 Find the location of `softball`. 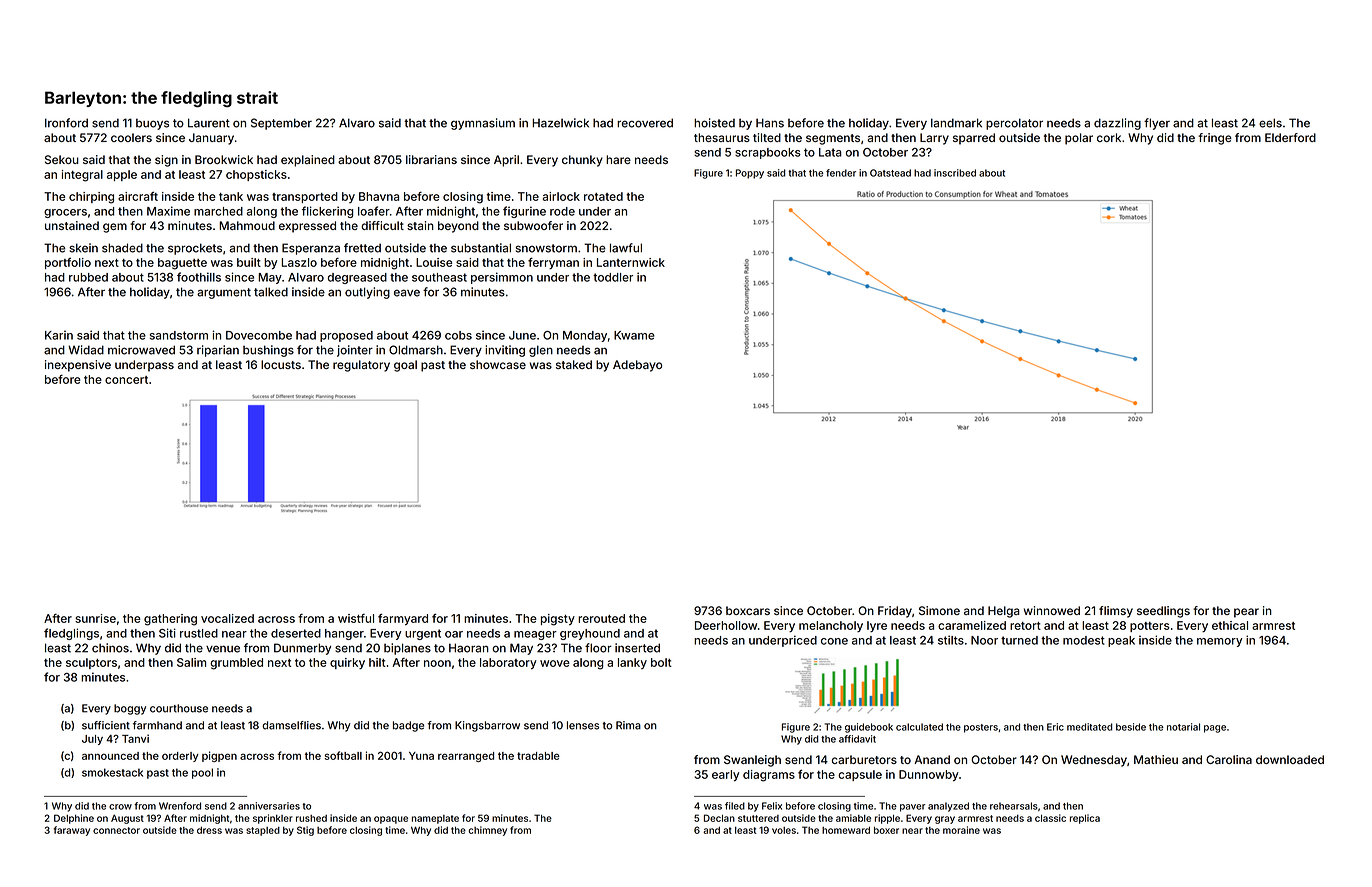

softball is located at coordinates (343, 755).
